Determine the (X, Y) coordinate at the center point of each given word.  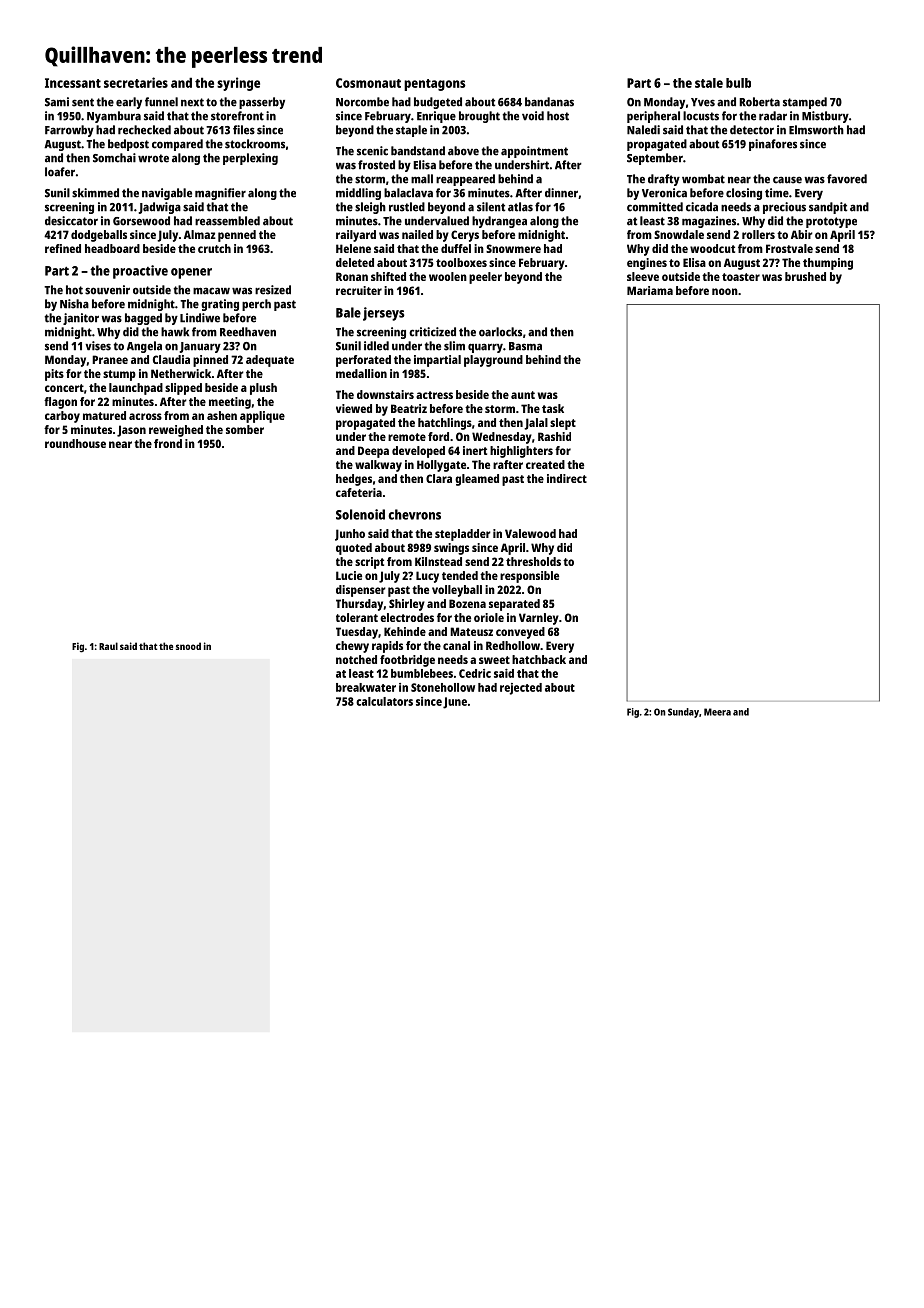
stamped (805, 103)
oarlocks (500, 332)
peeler (485, 278)
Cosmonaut (368, 83)
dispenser (361, 591)
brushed (805, 276)
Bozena (467, 603)
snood (188, 646)
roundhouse (75, 443)
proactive (140, 272)
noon (725, 291)
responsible (529, 577)
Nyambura (114, 117)
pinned (210, 361)
